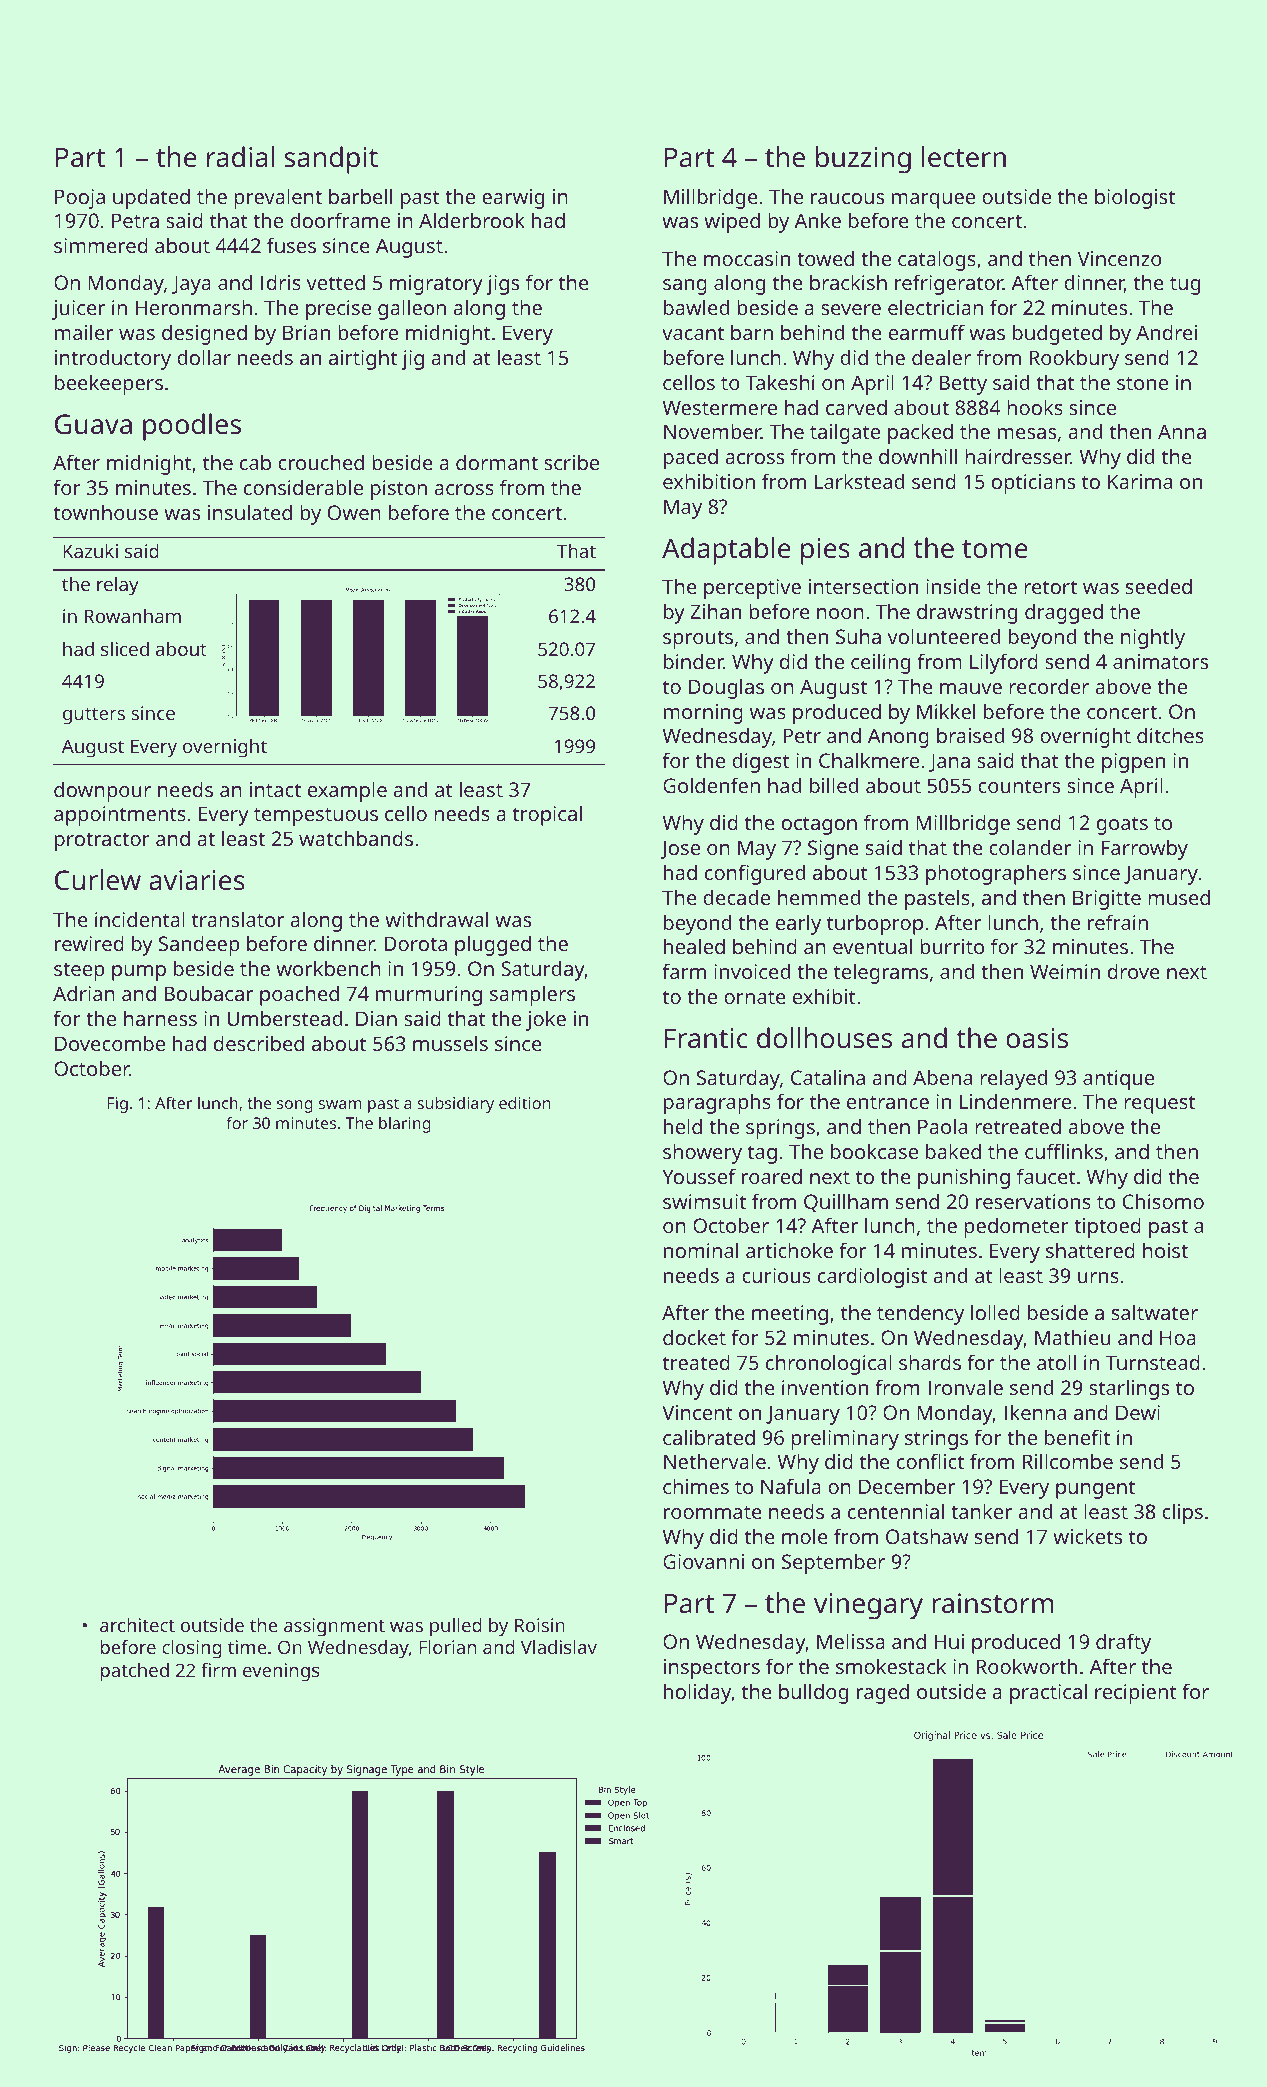  Describe the element at coordinates (941, 357) in the document. I see `dealer` at that location.
